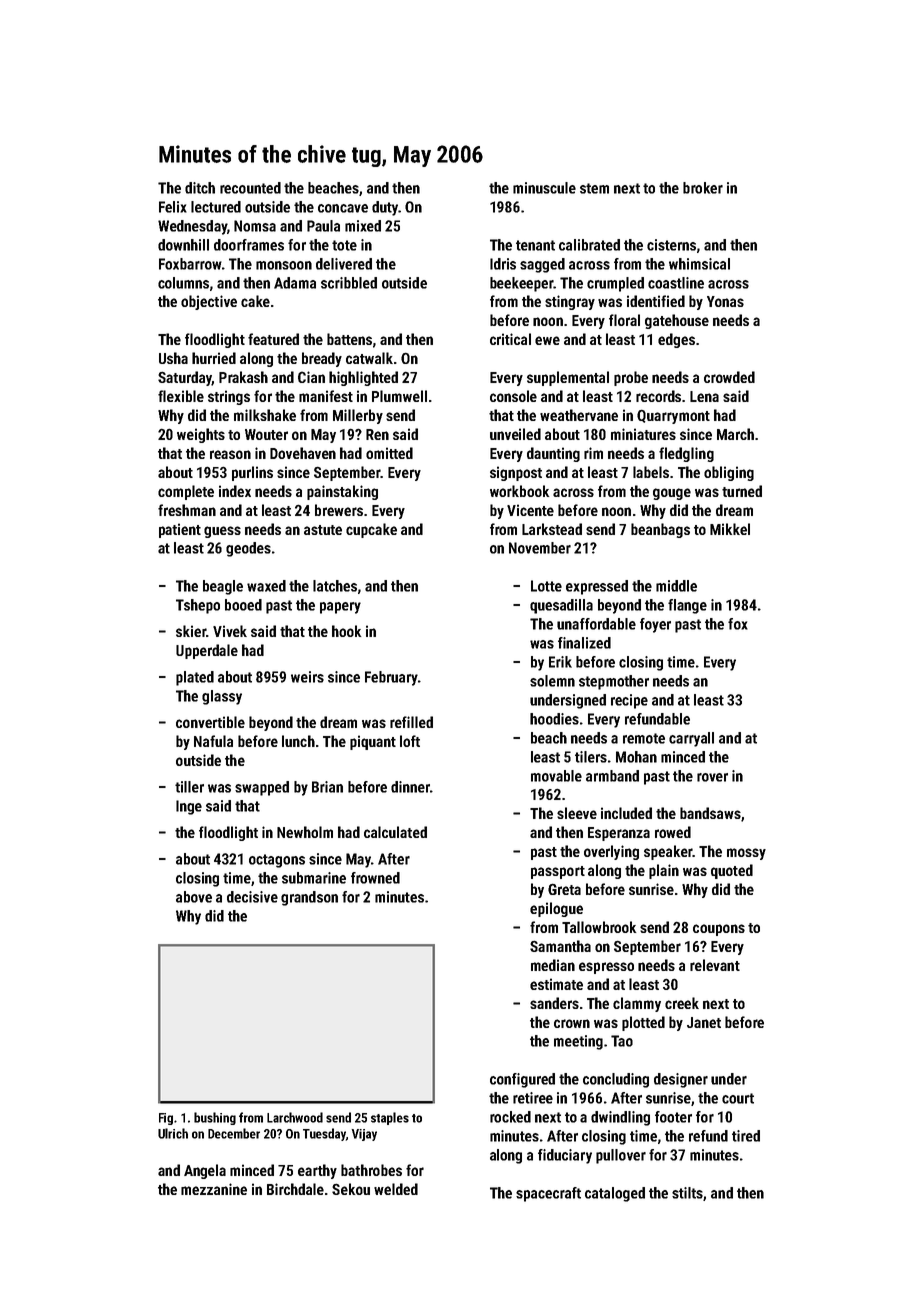 The height and width of the image is (1311, 924). What do you see at coordinates (712, 777) in the image?
I see `rover` at bounding box center [712, 777].
